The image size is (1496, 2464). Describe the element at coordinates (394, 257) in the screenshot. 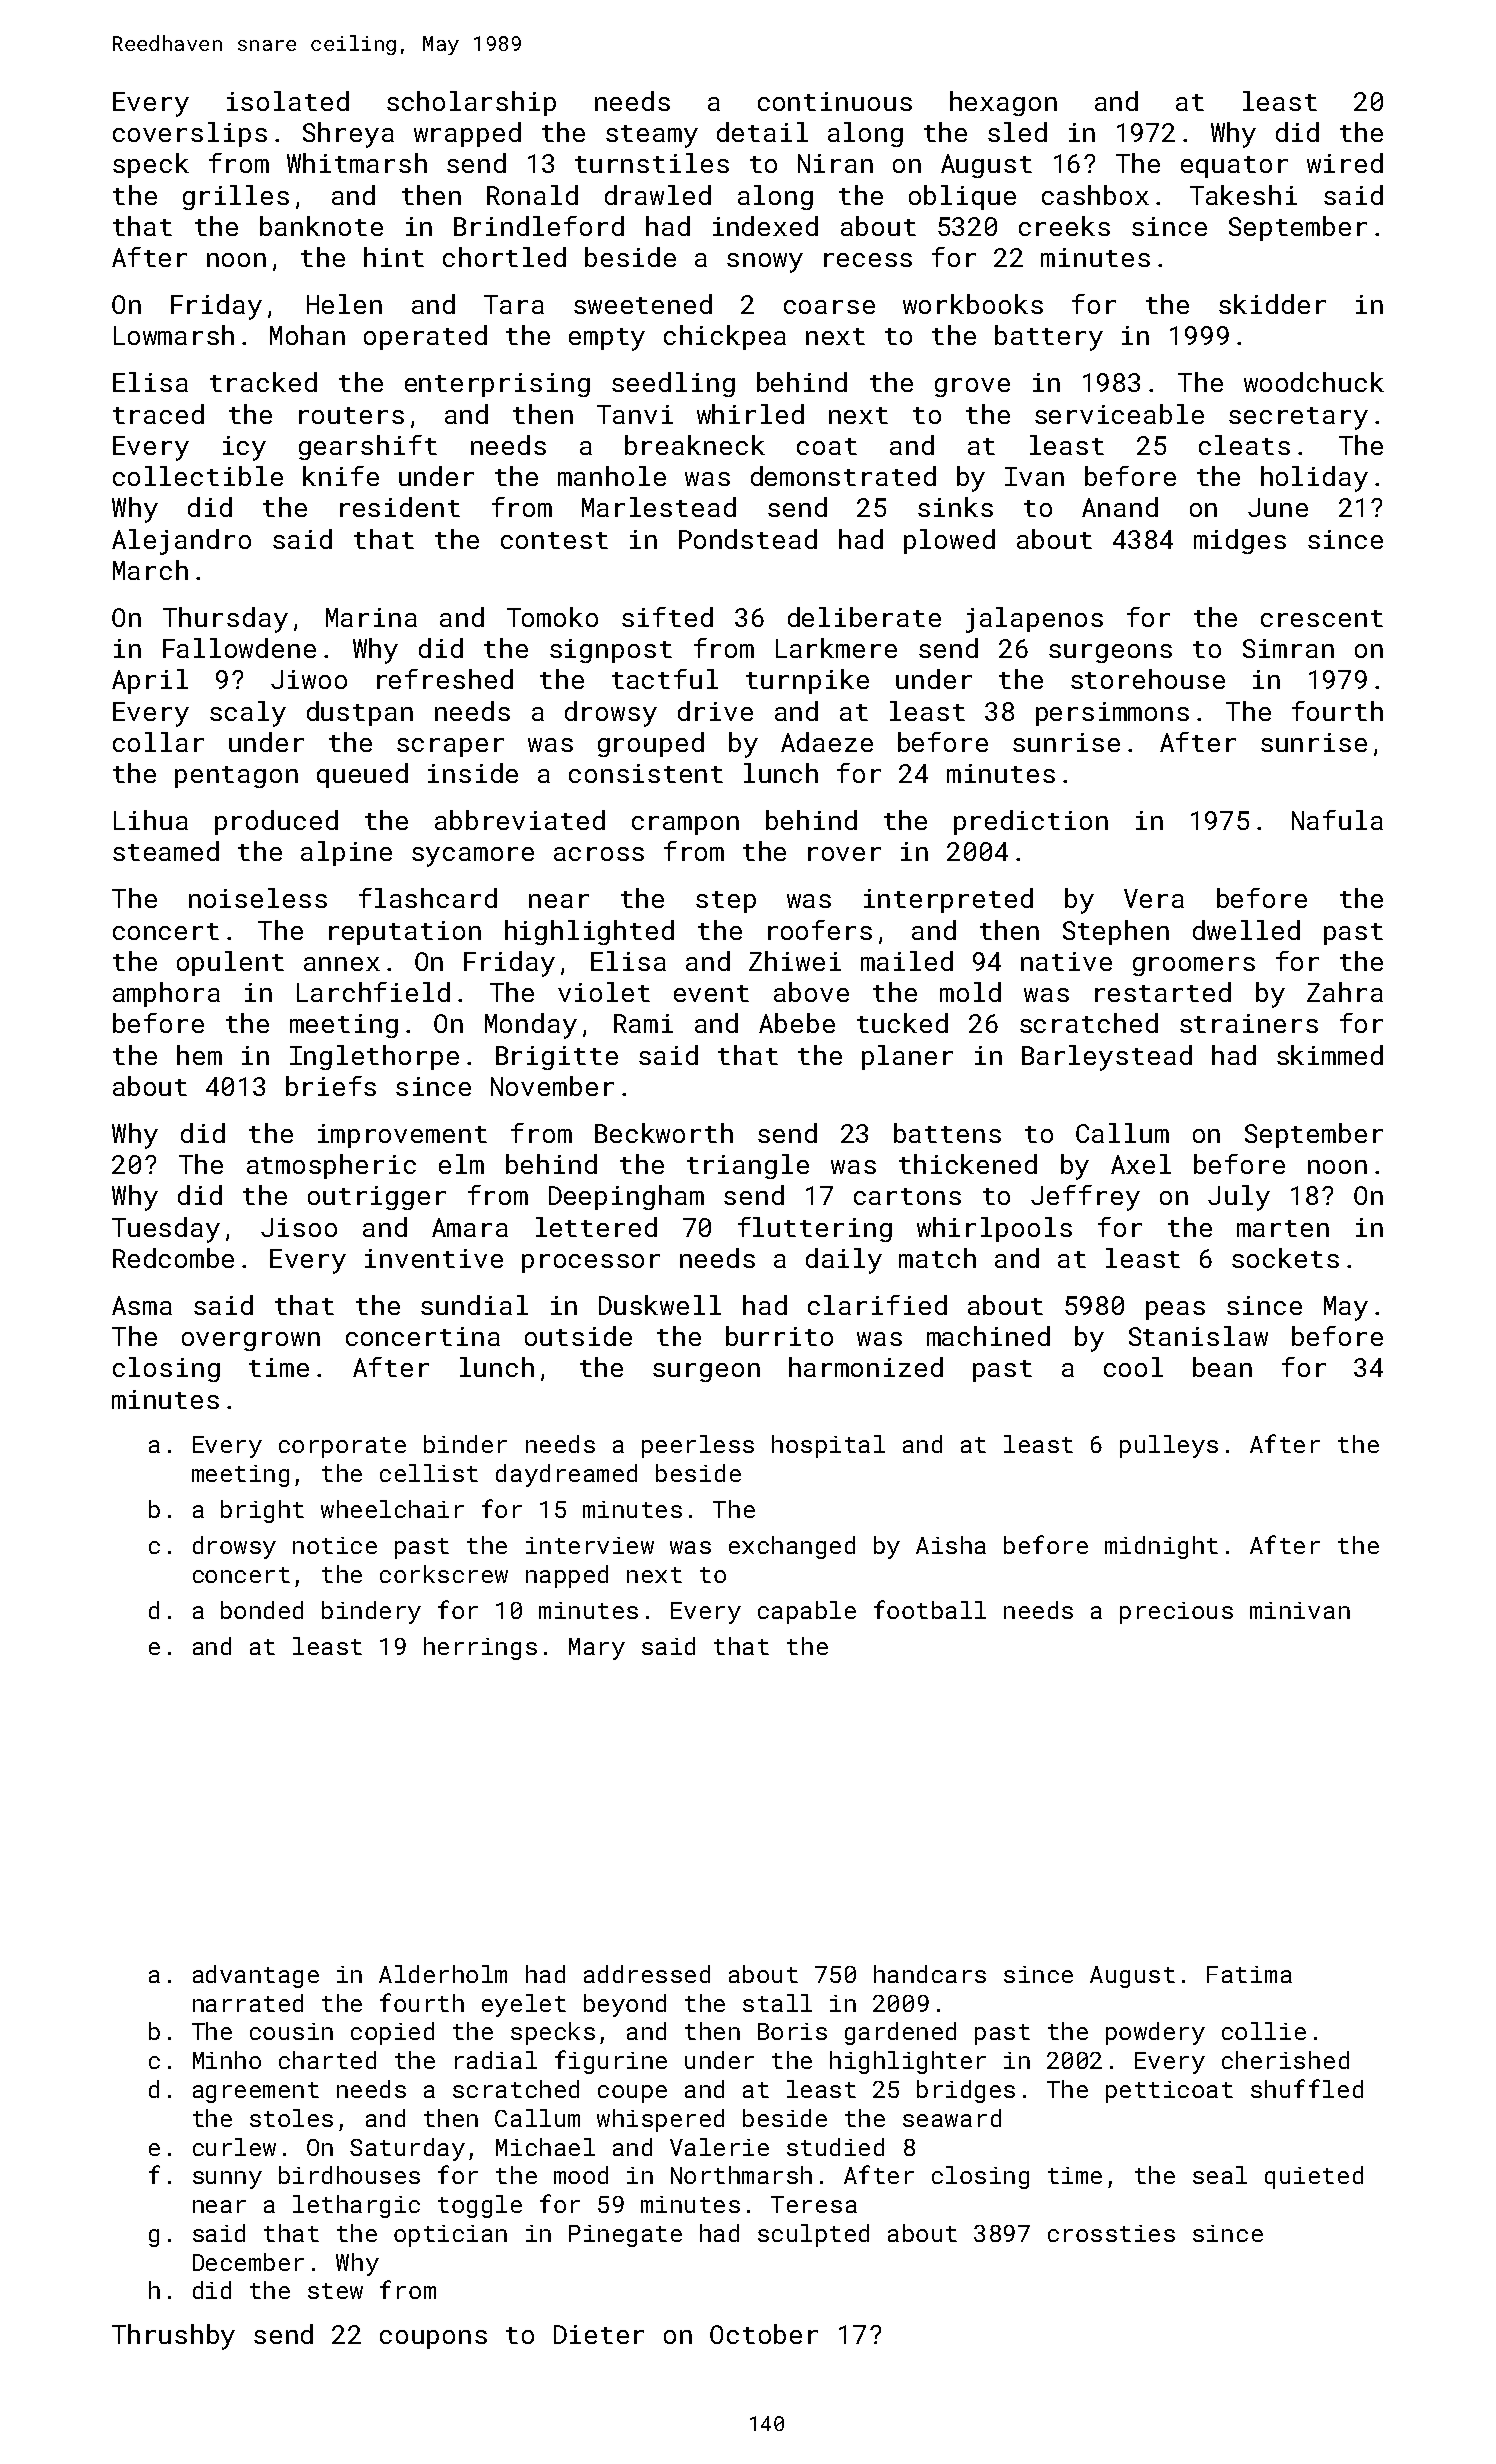

I see `hint` at that location.
